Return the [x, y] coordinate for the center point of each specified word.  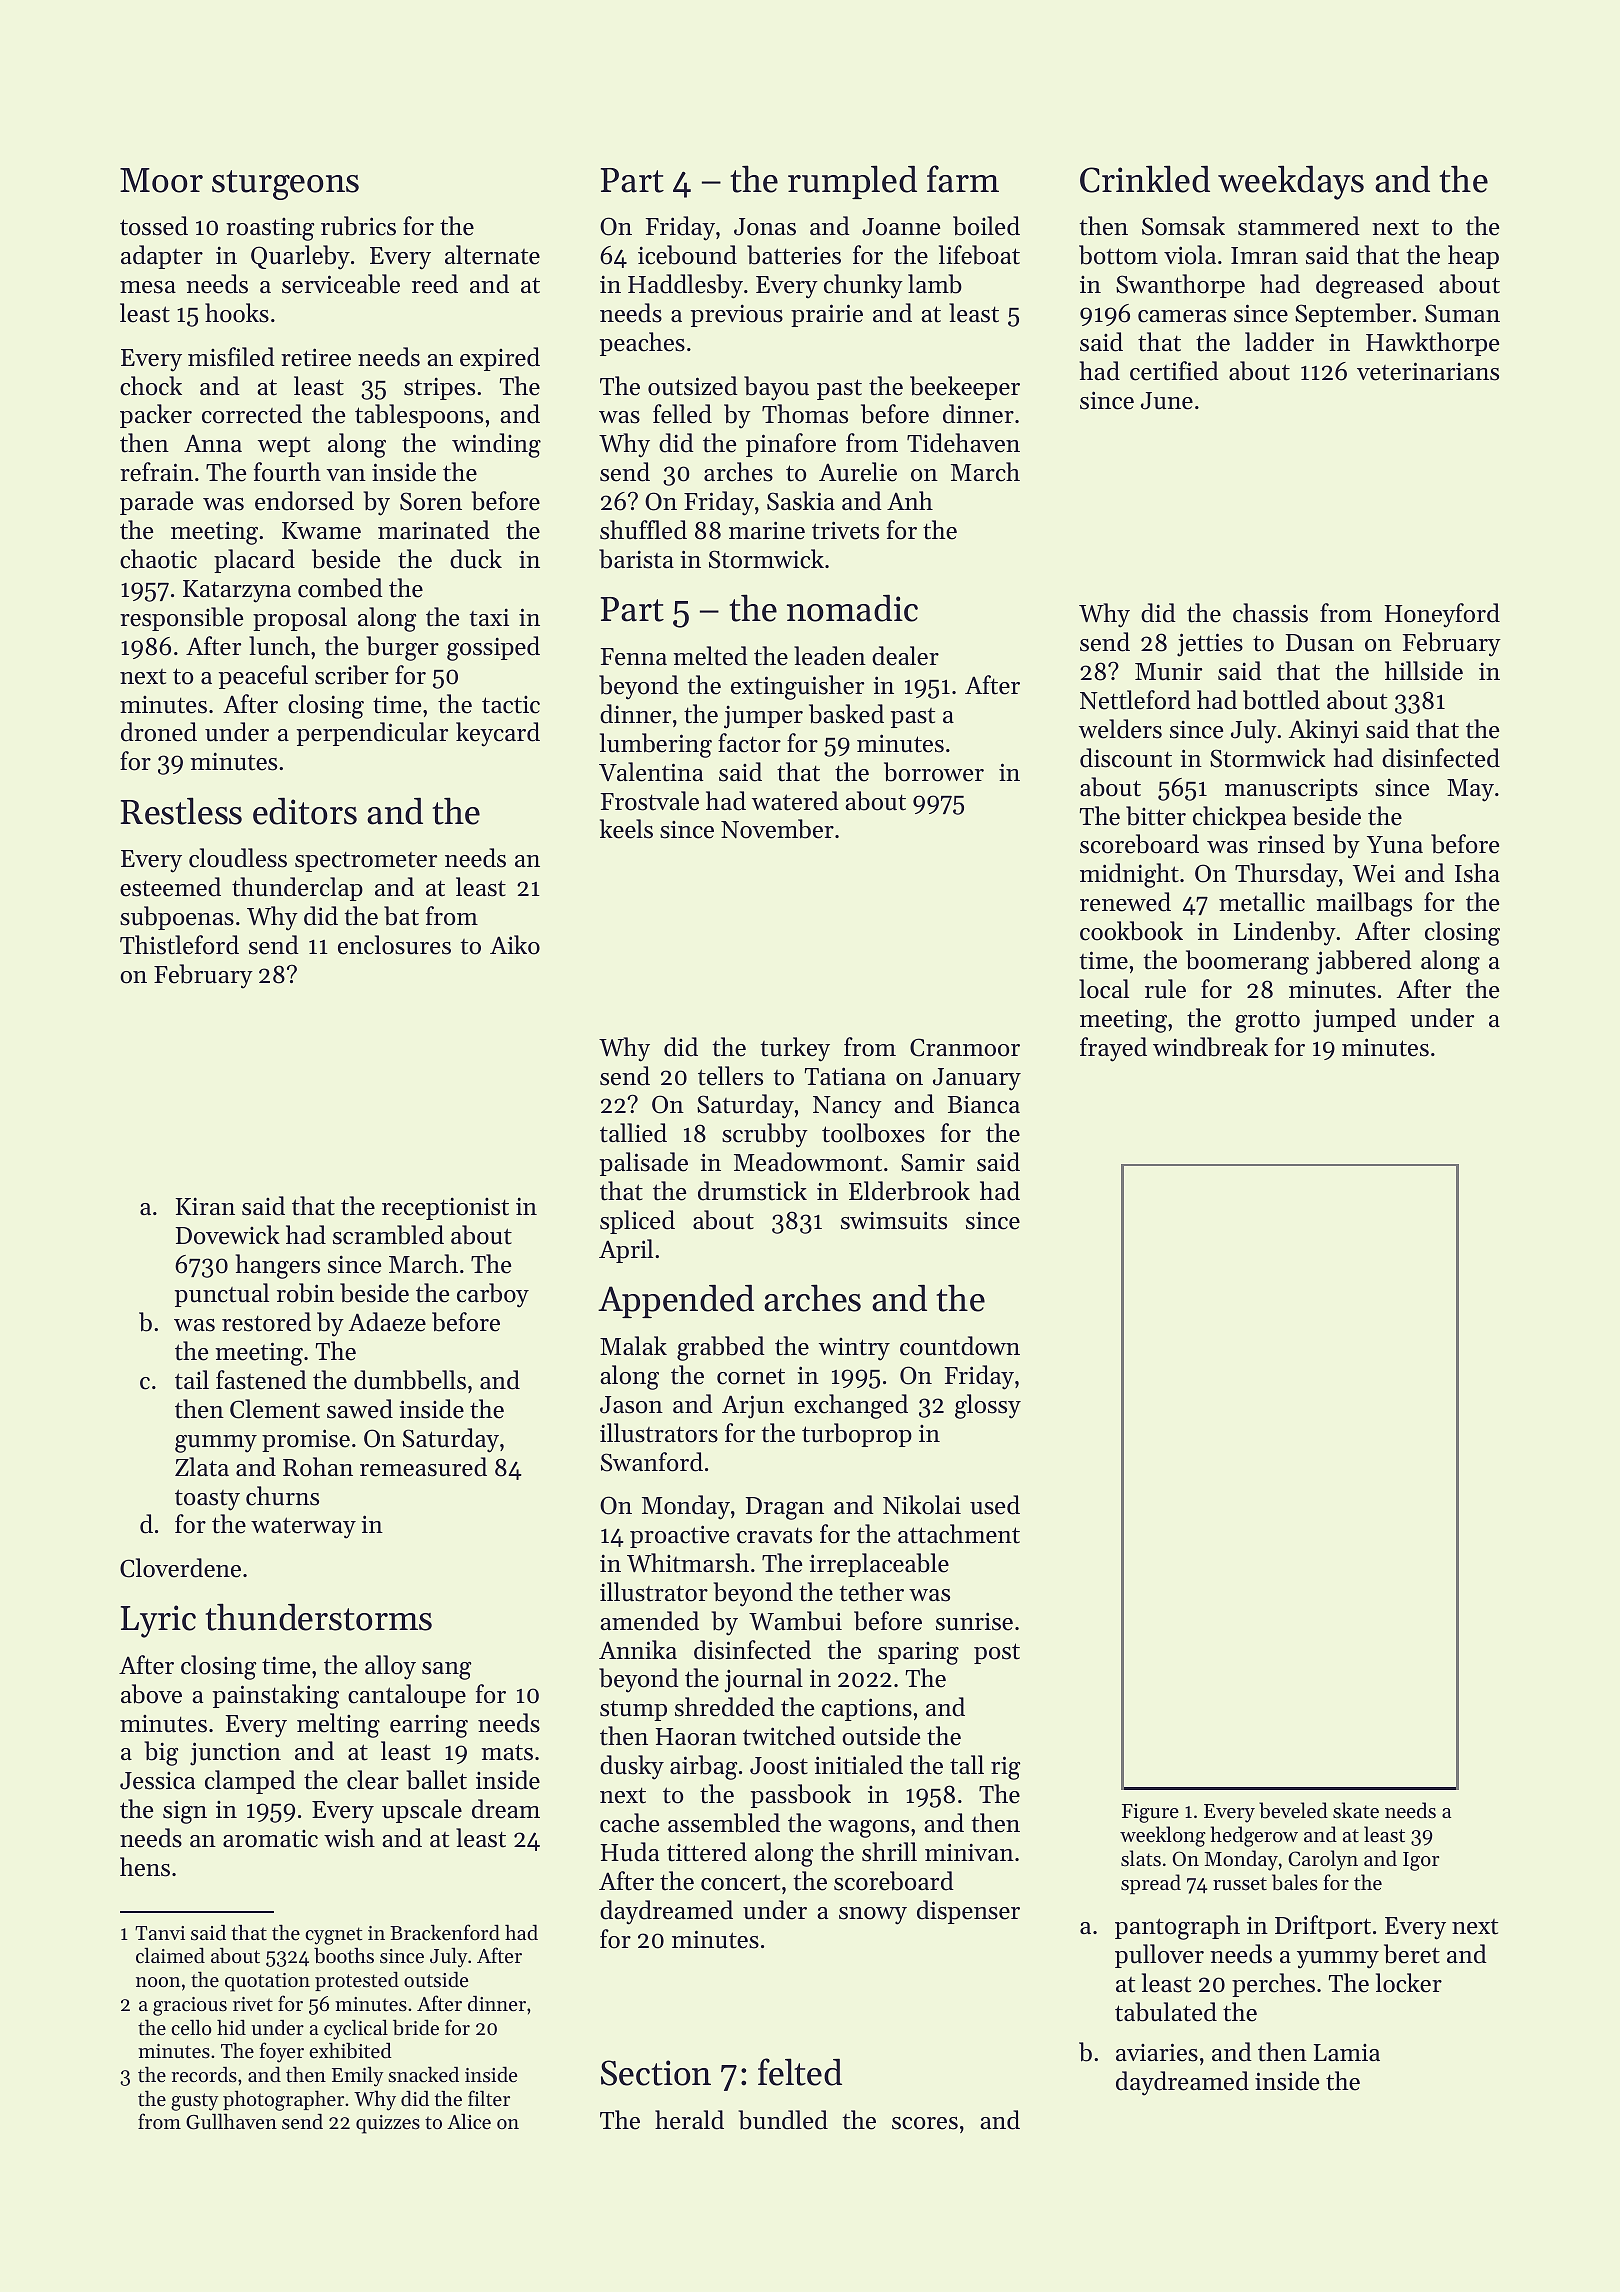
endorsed [304, 501]
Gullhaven [231, 2121]
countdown [960, 1346]
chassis [1270, 613]
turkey [795, 1049]
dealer [905, 656]
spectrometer [366, 862]
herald [689, 2120]
